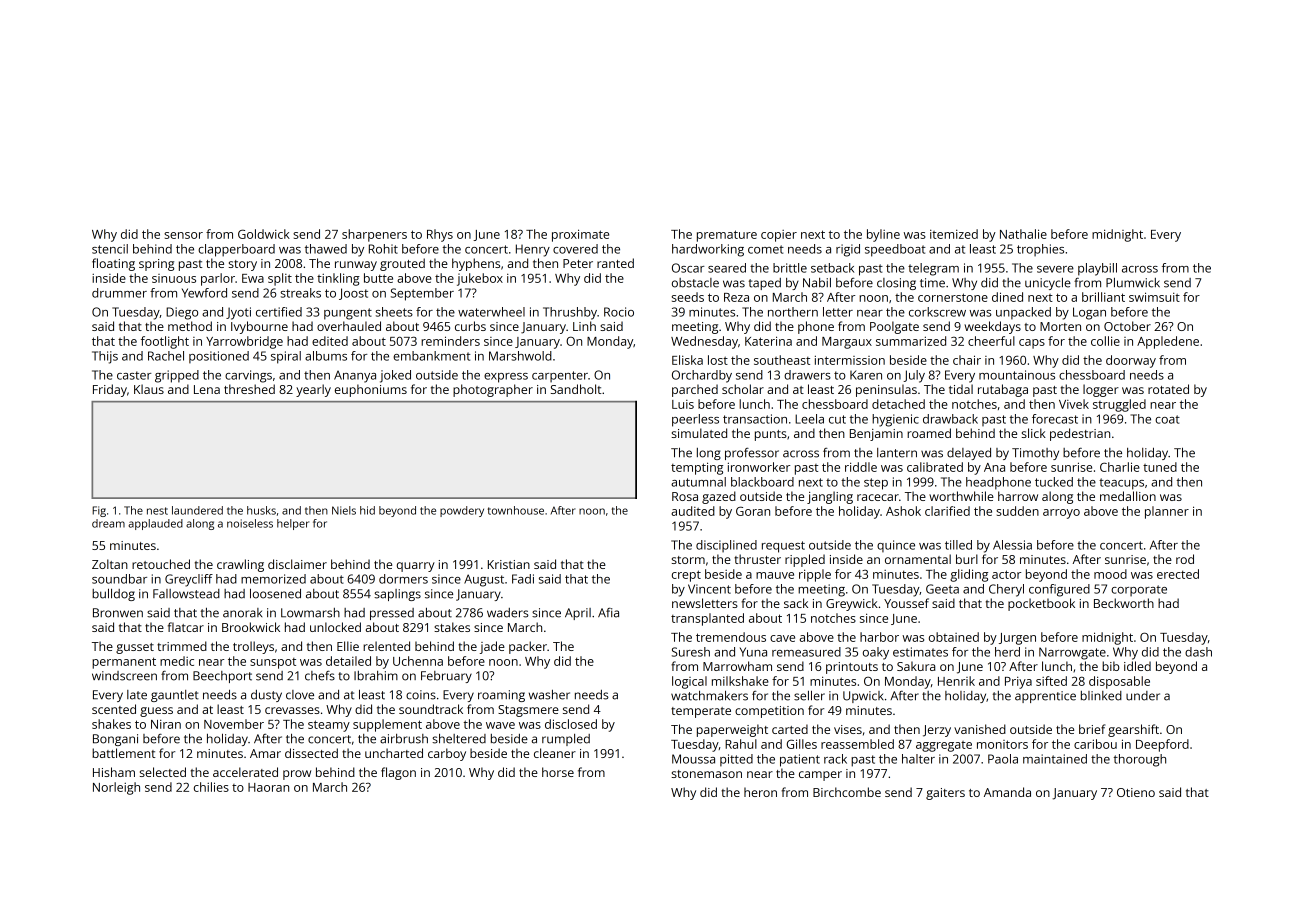 The width and height of the image is (1308, 924). What do you see at coordinates (866, 375) in the image?
I see `Karen` at bounding box center [866, 375].
